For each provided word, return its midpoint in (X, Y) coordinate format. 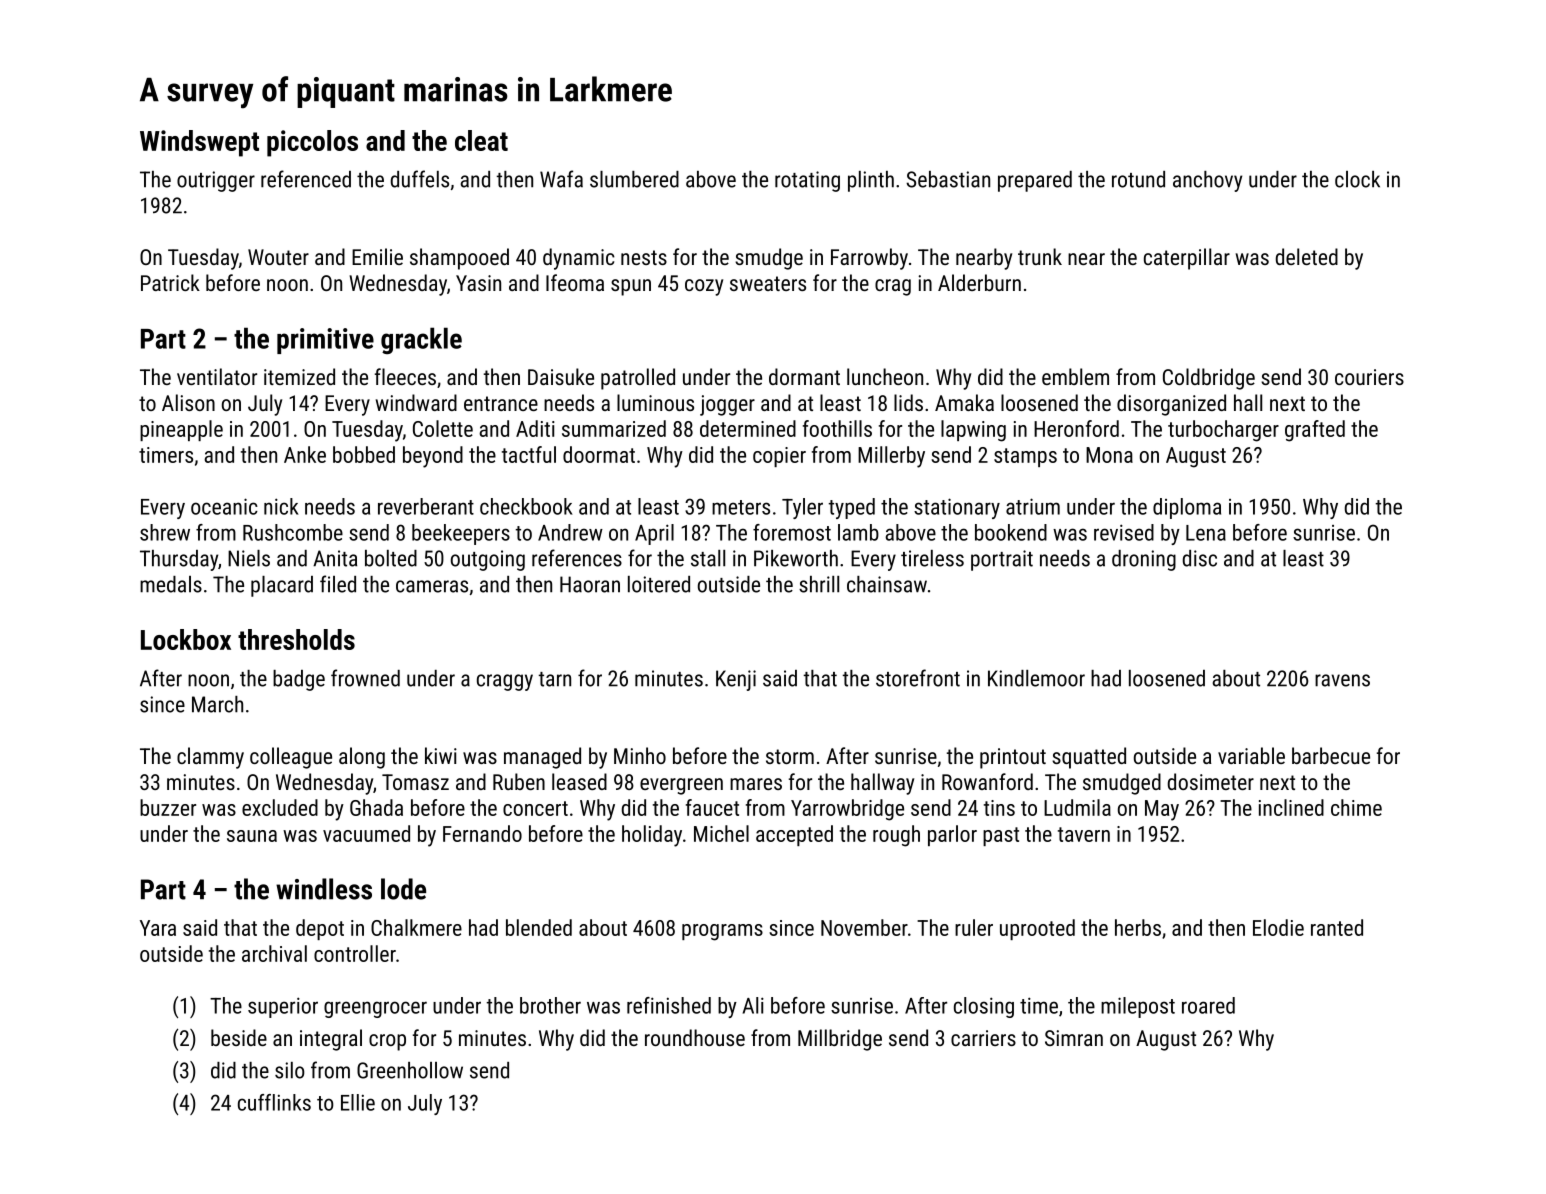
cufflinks (274, 1102)
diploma (1187, 508)
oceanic (224, 506)
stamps (1025, 457)
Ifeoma (575, 282)
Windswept (199, 143)
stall (708, 558)
